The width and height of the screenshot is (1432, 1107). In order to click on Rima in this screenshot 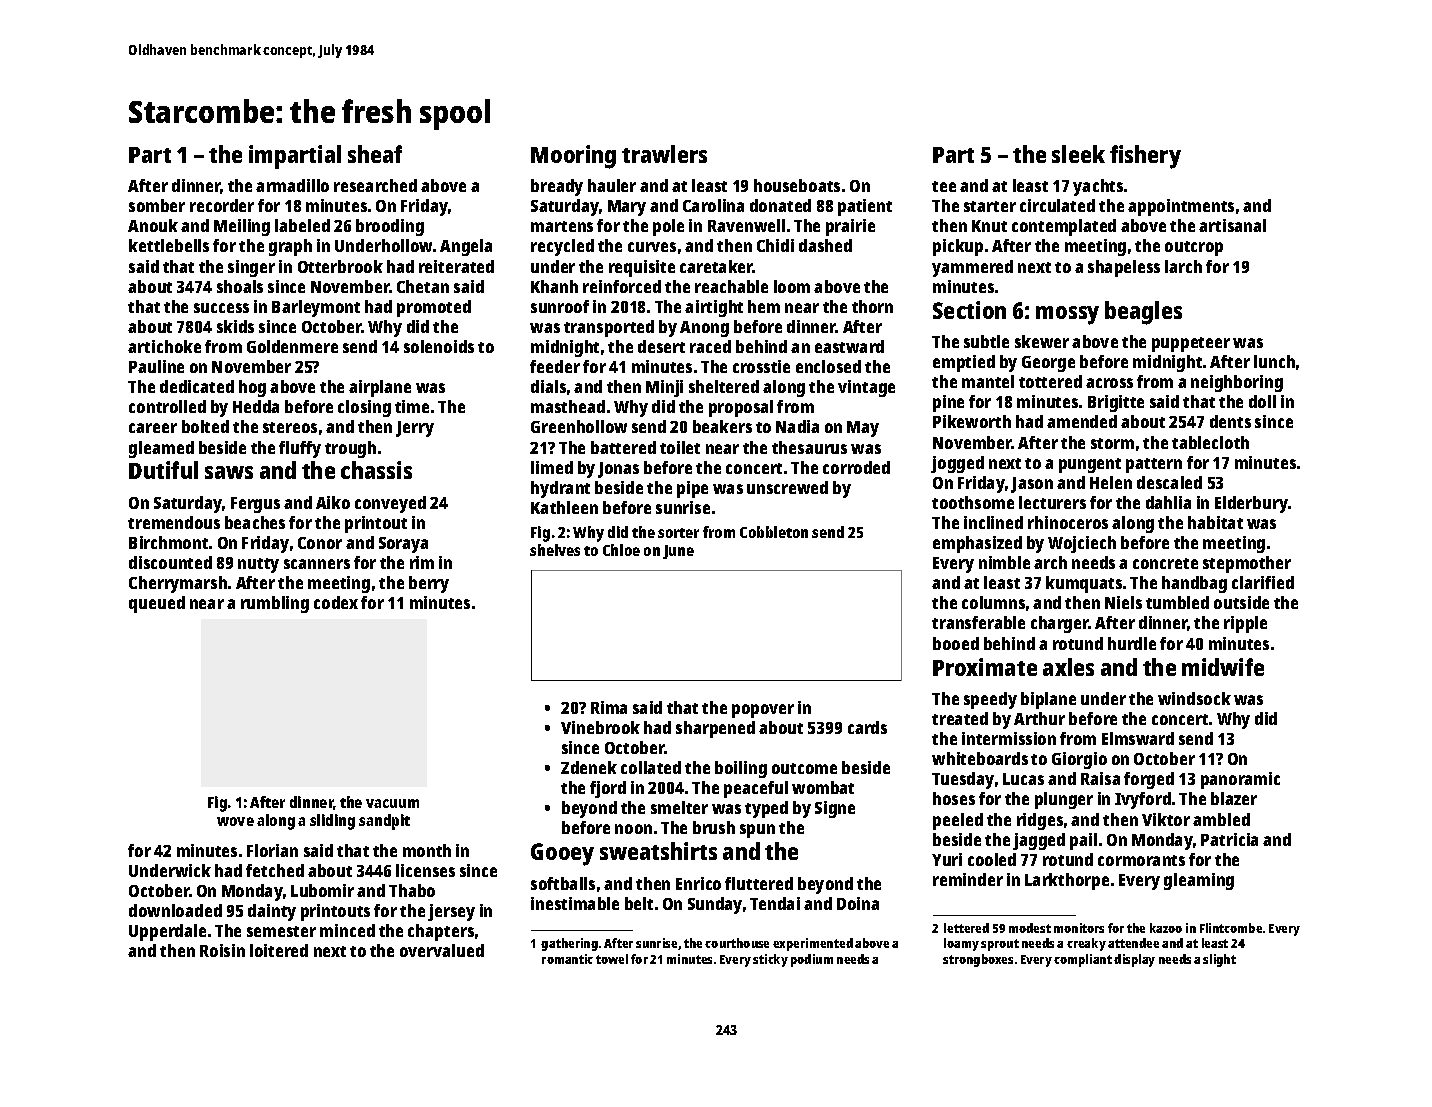, I will do `click(609, 707)`.
